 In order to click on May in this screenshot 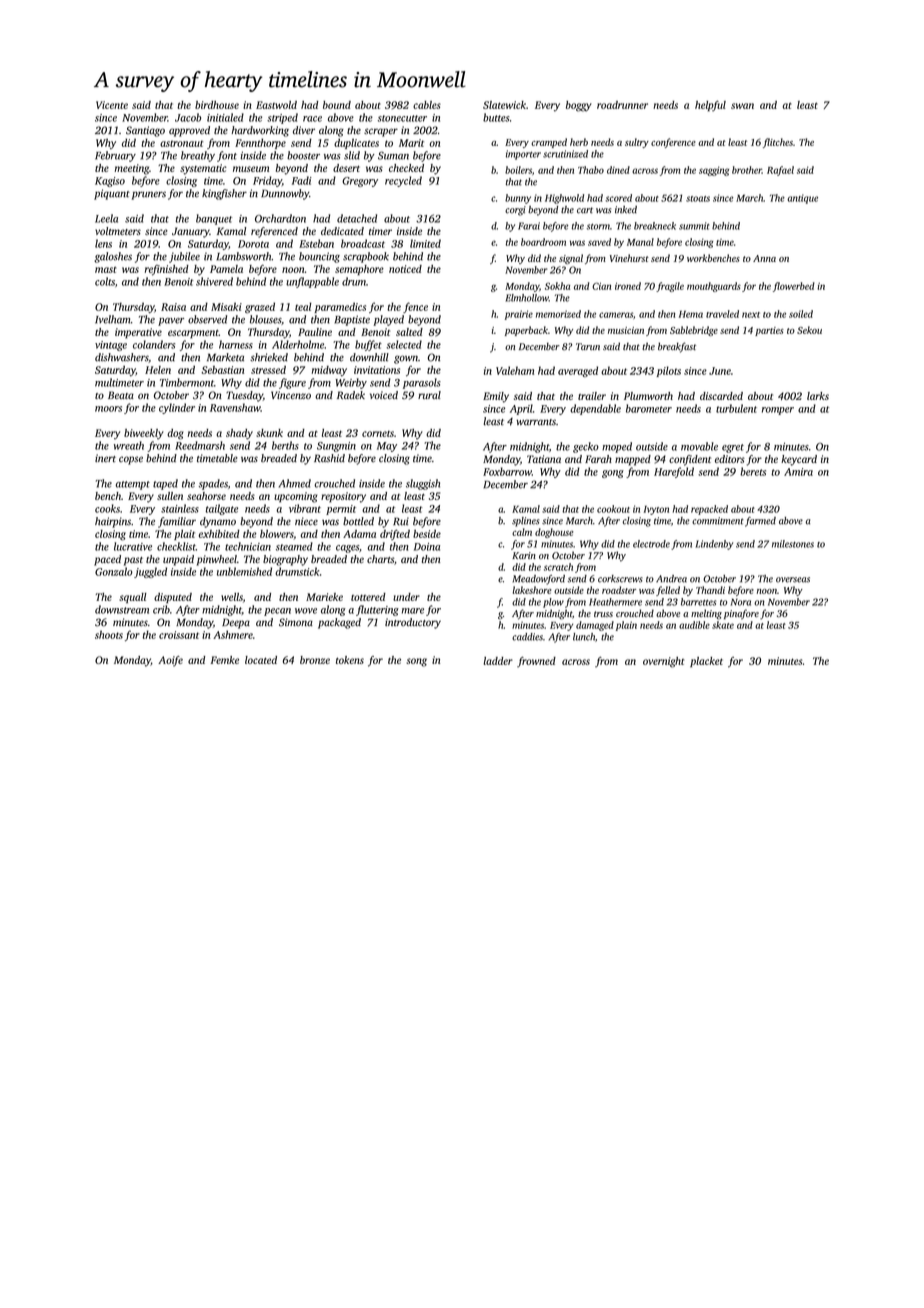, I will do `click(387, 447)`.
